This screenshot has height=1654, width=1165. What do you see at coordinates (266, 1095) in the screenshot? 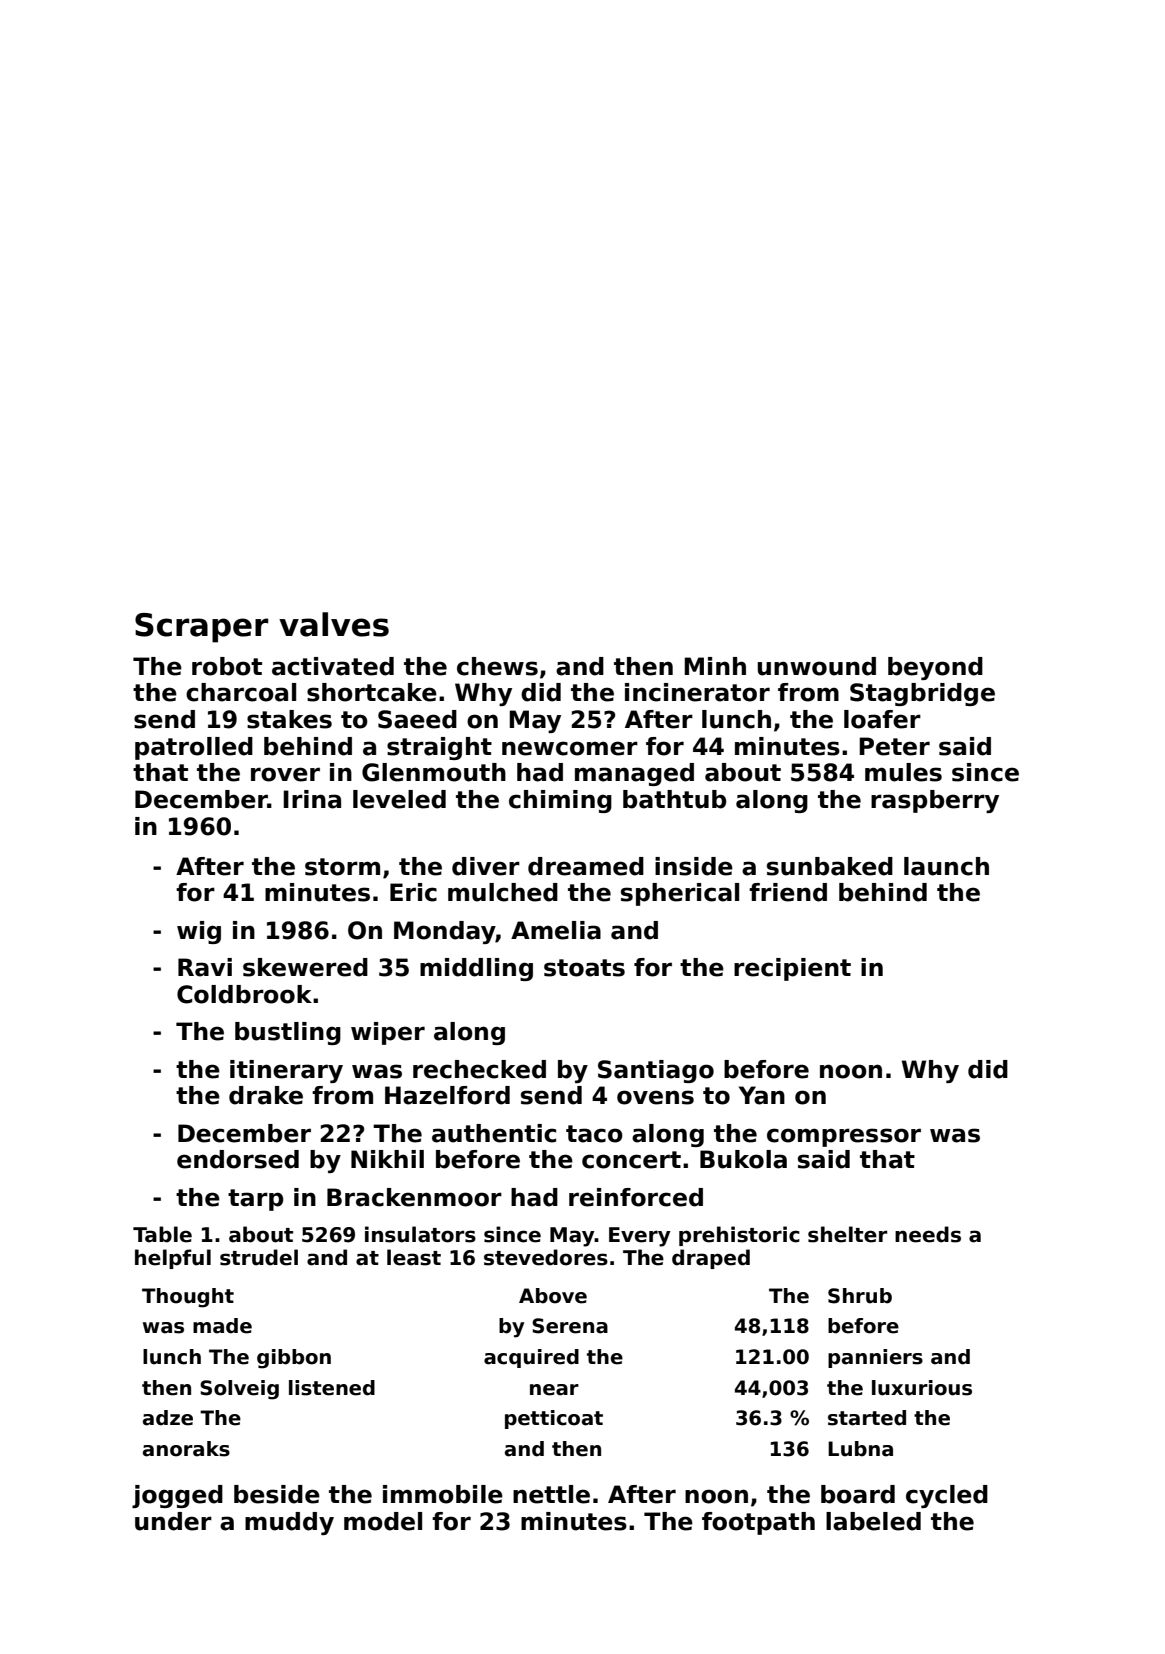
I see `drake` at bounding box center [266, 1095].
